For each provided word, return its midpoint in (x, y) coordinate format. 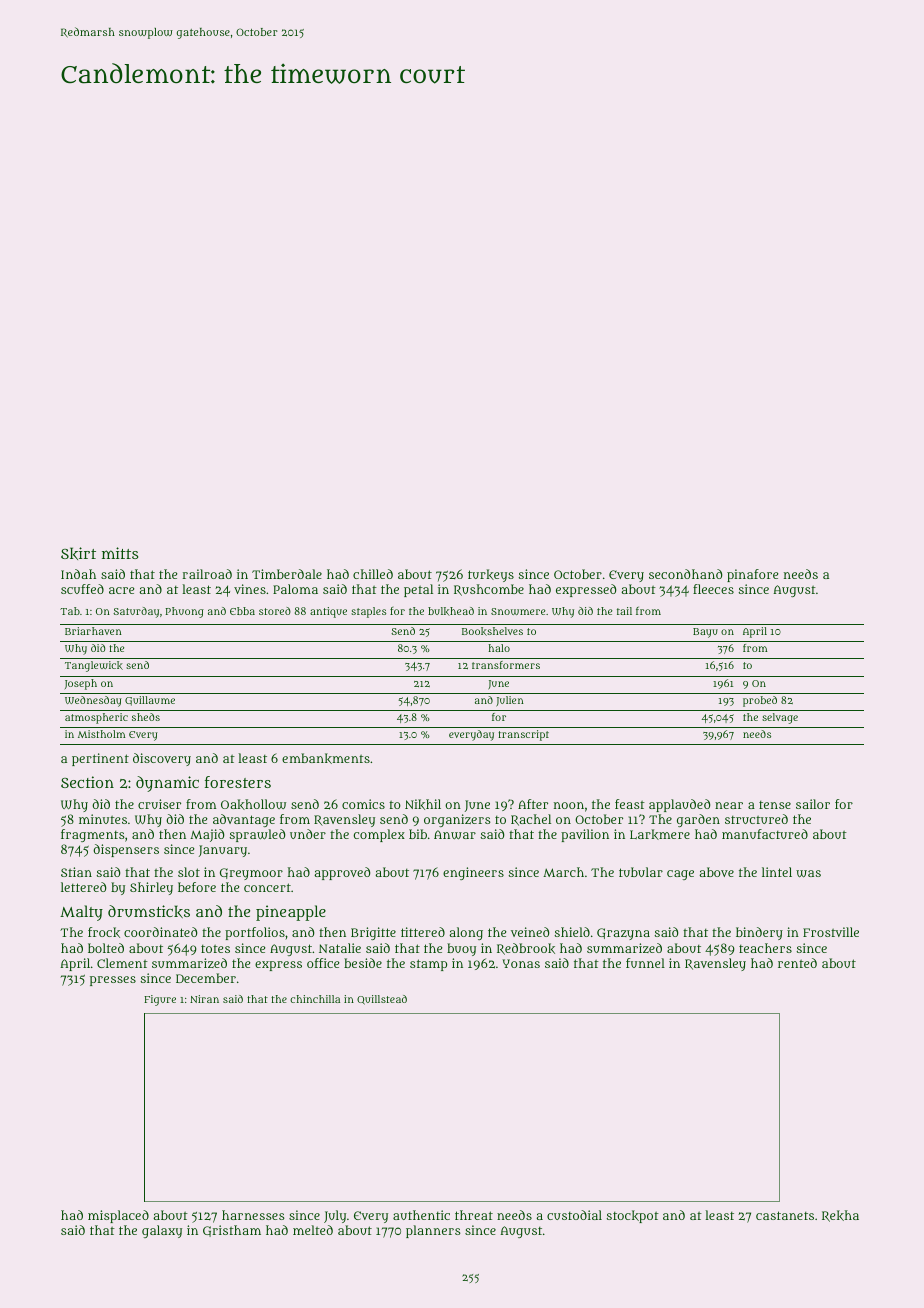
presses (113, 981)
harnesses (253, 1215)
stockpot (632, 1216)
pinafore (752, 575)
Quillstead (382, 1000)
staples (368, 612)
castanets (785, 1215)
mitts (120, 553)
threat (474, 1215)
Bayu (705, 633)
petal (418, 590)
